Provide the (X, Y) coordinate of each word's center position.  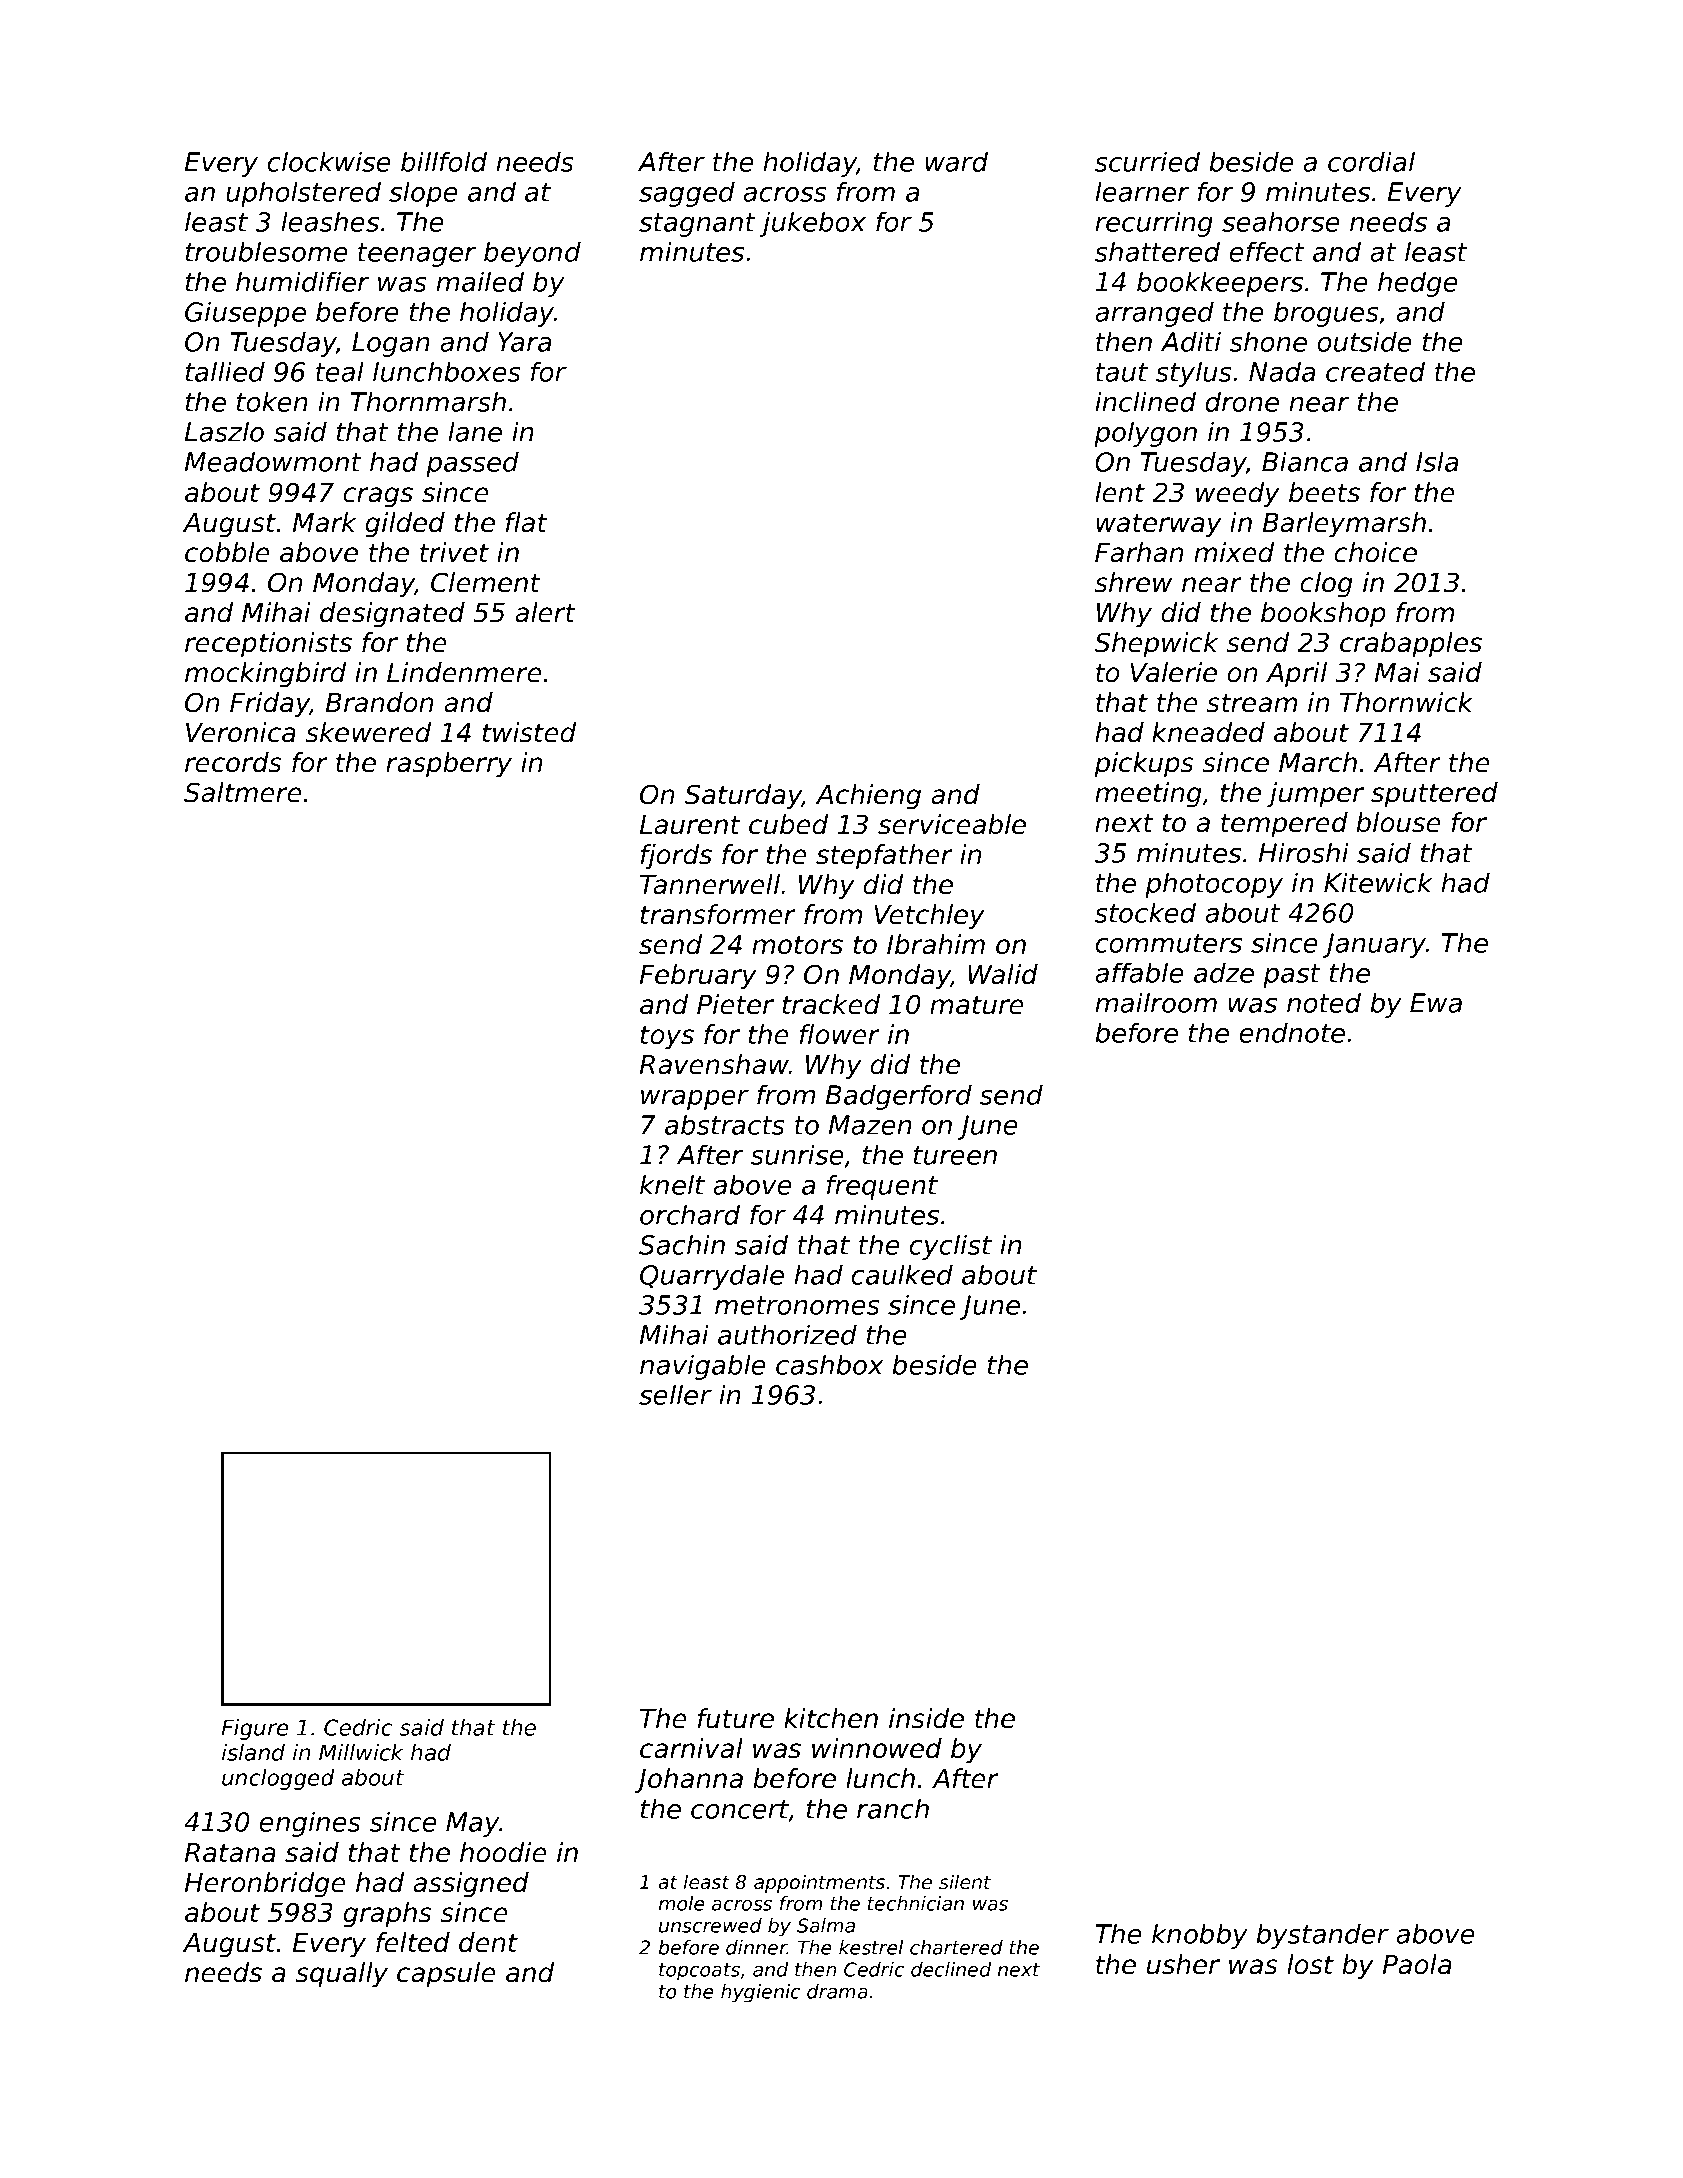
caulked (902, 1274)
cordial (1371, 161)
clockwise (329, 161)
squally (342, 1975)
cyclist (950, 1247)
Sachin (682, 1244)
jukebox (813, 224)
